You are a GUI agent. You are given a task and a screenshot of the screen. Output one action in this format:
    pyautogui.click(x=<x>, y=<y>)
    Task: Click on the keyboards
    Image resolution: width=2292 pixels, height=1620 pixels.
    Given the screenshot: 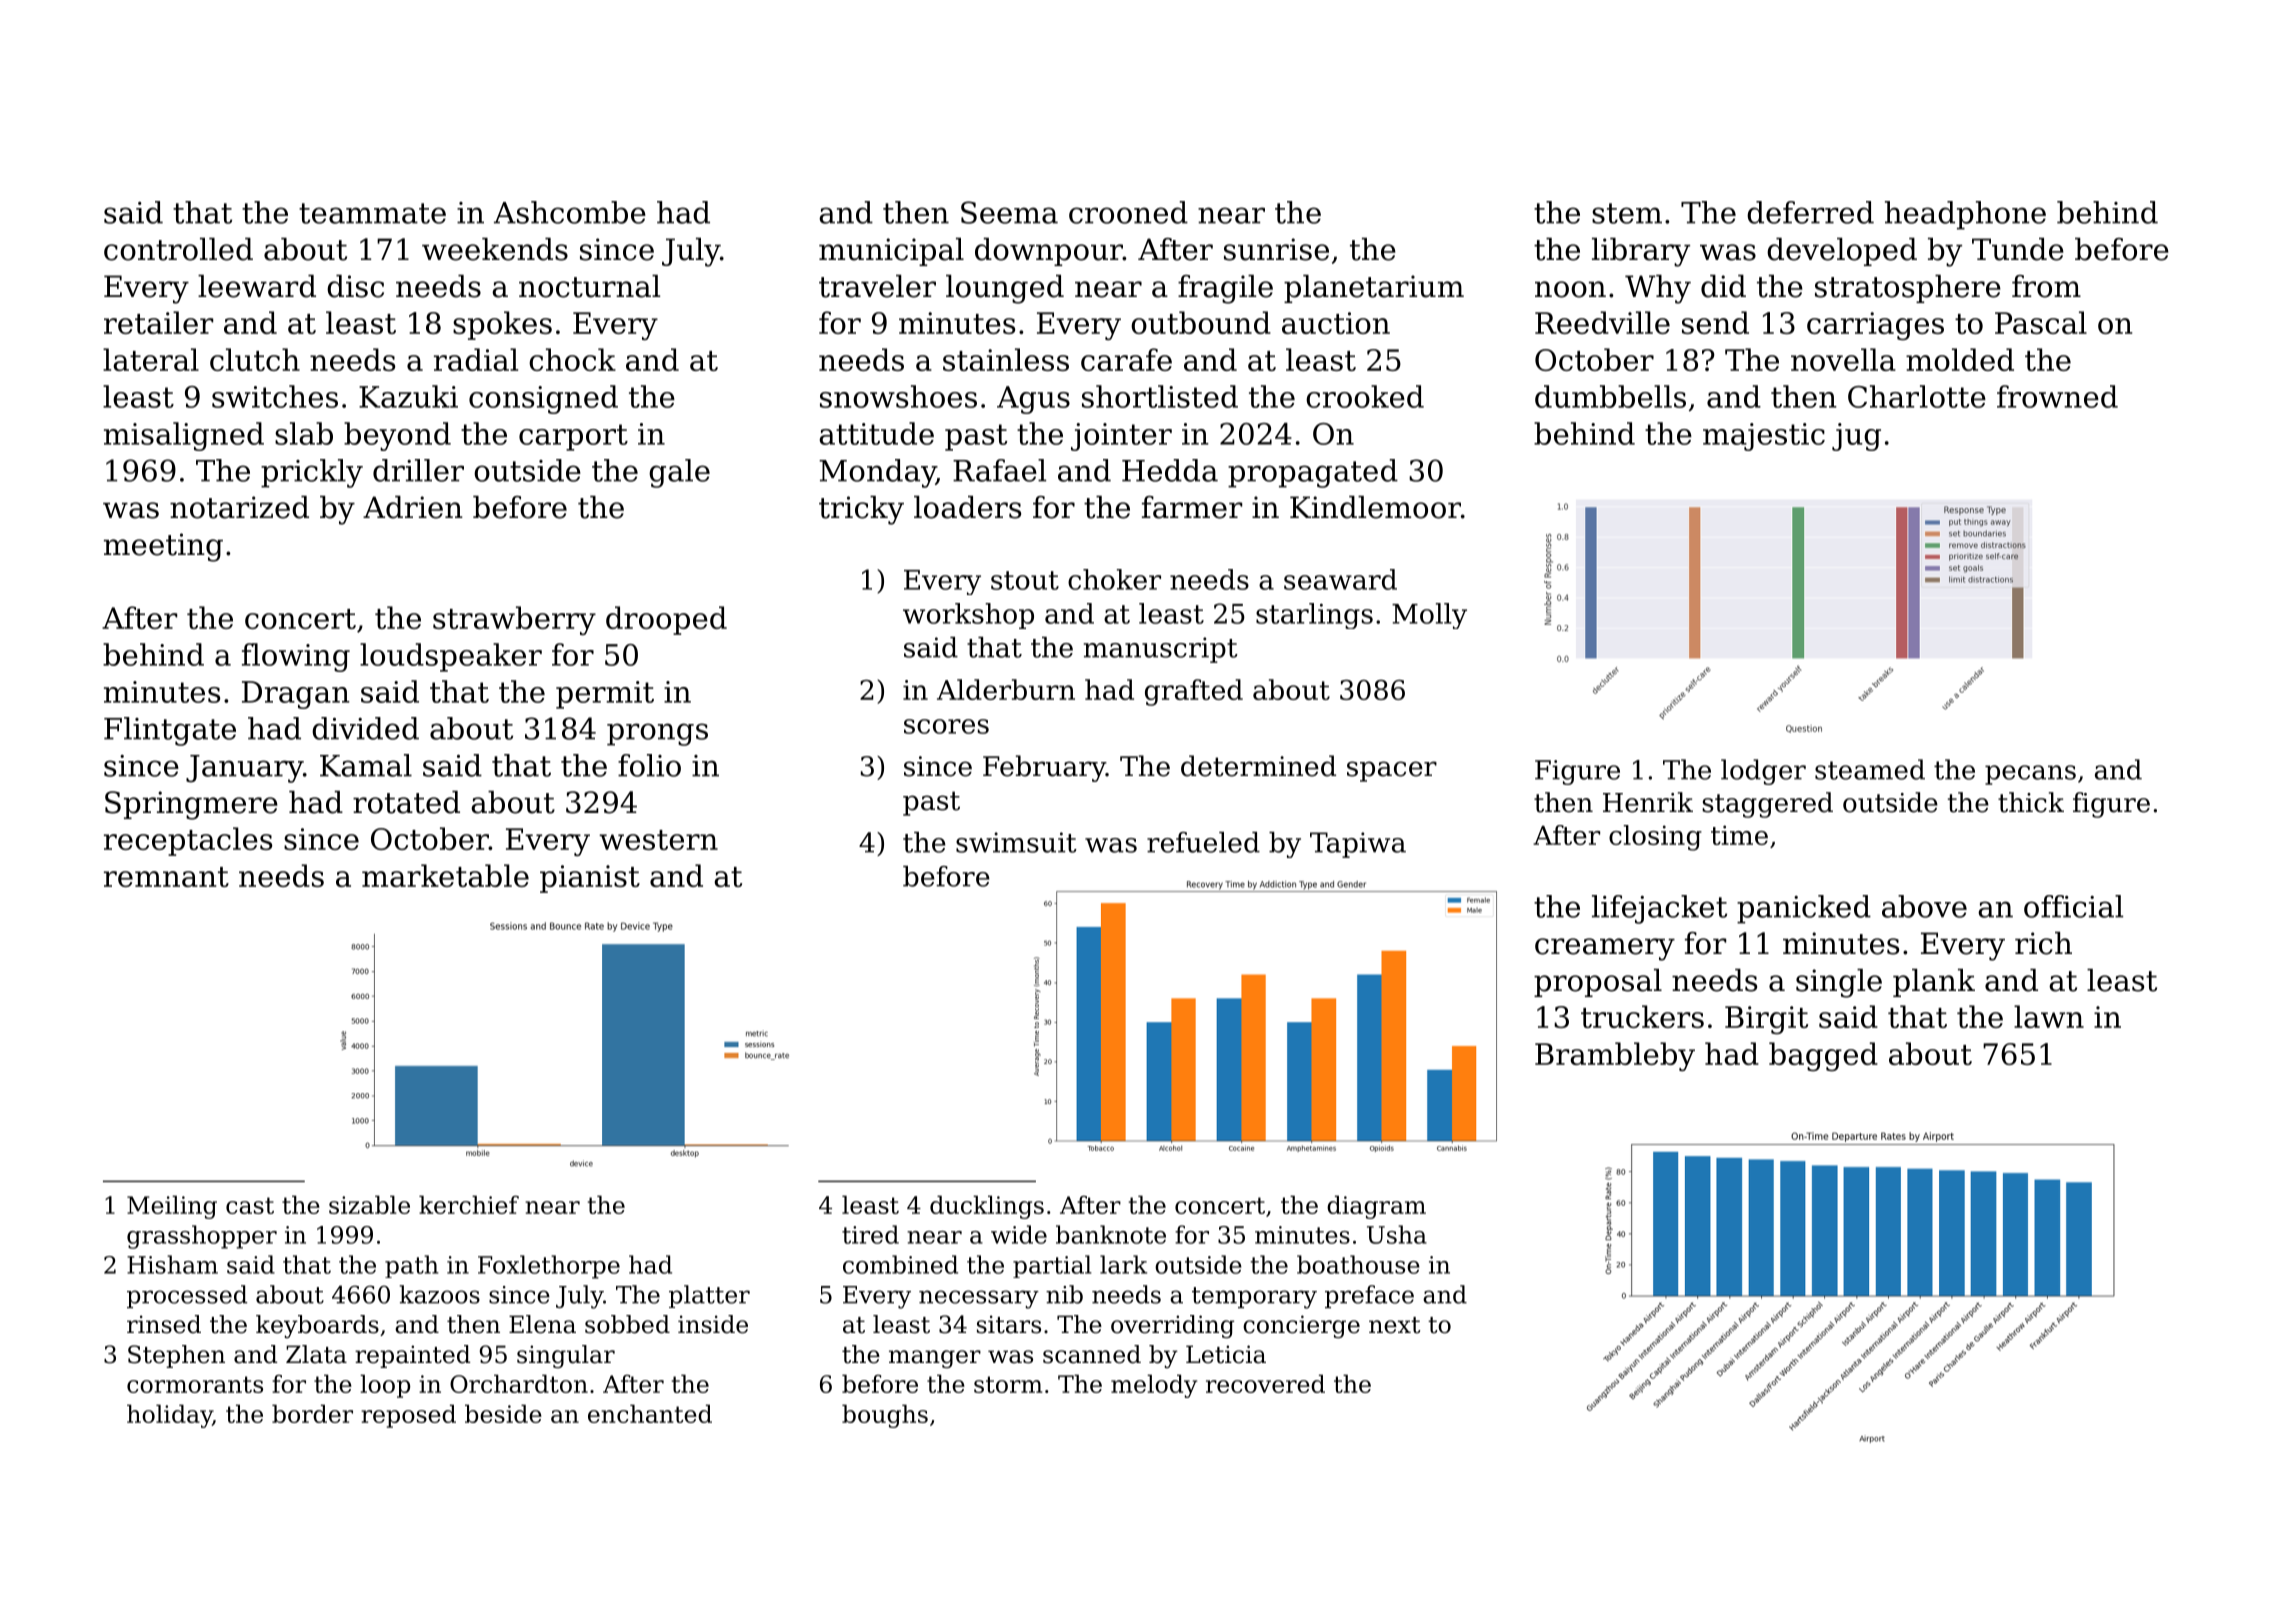 What is the action you would take?
    pyautogui.click(x=317, y=1326)
